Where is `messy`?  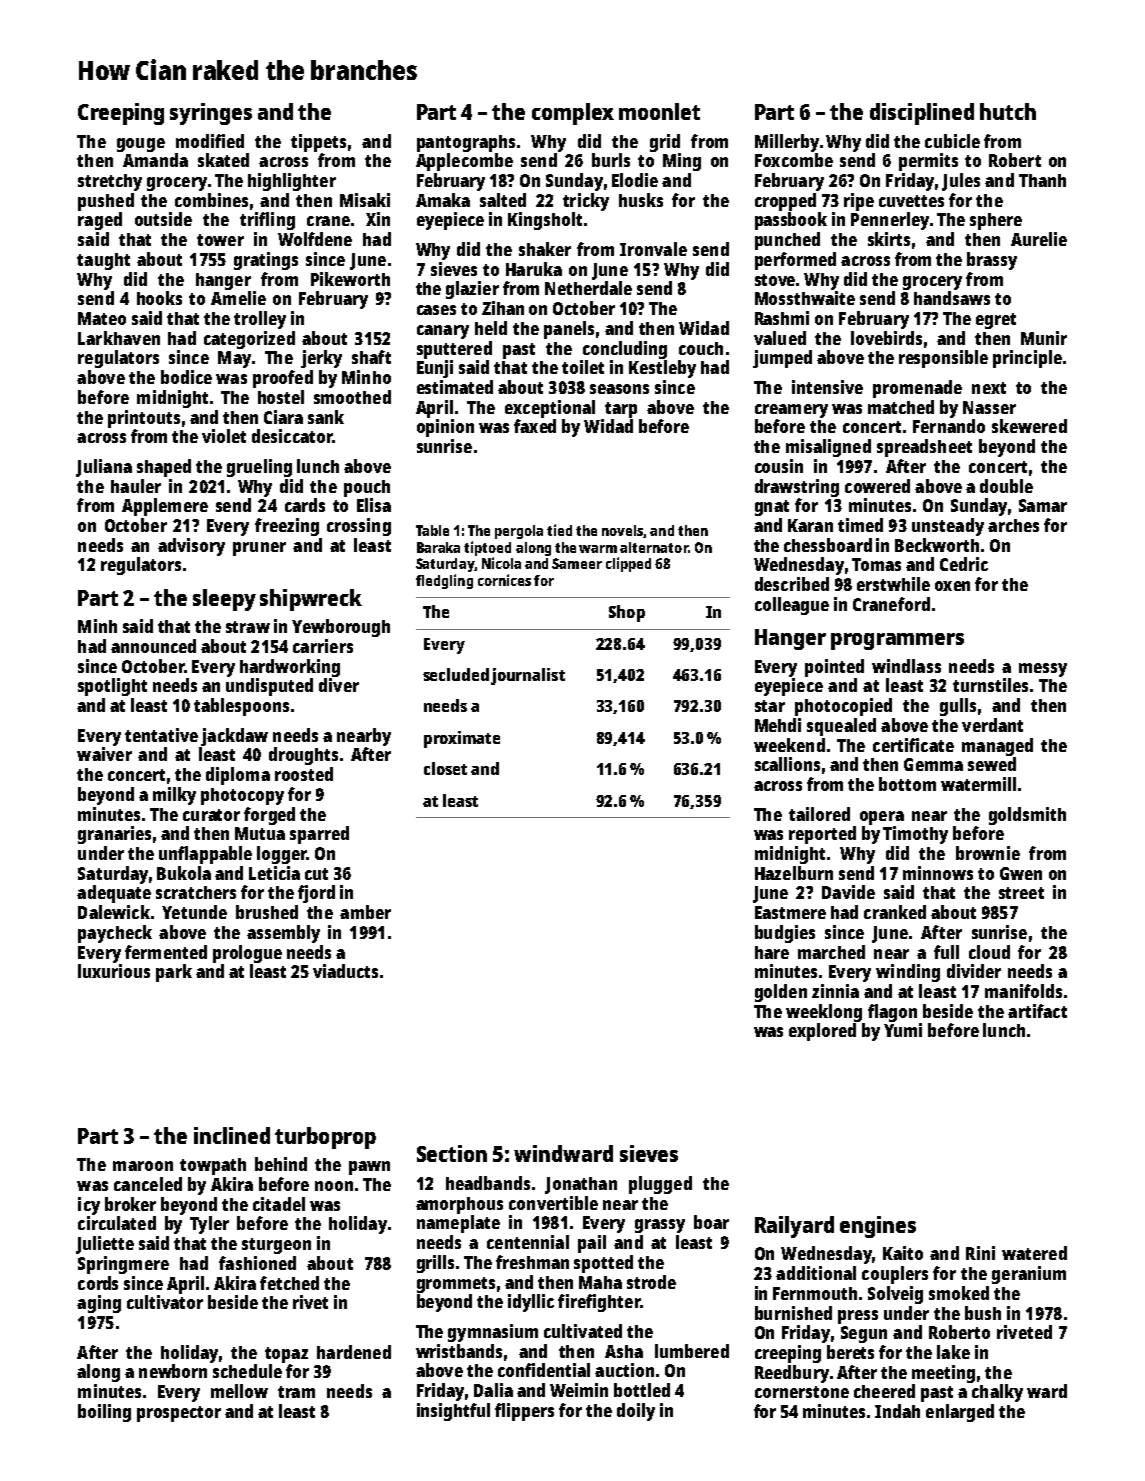
messy is located at coordinates (1043, 670).
